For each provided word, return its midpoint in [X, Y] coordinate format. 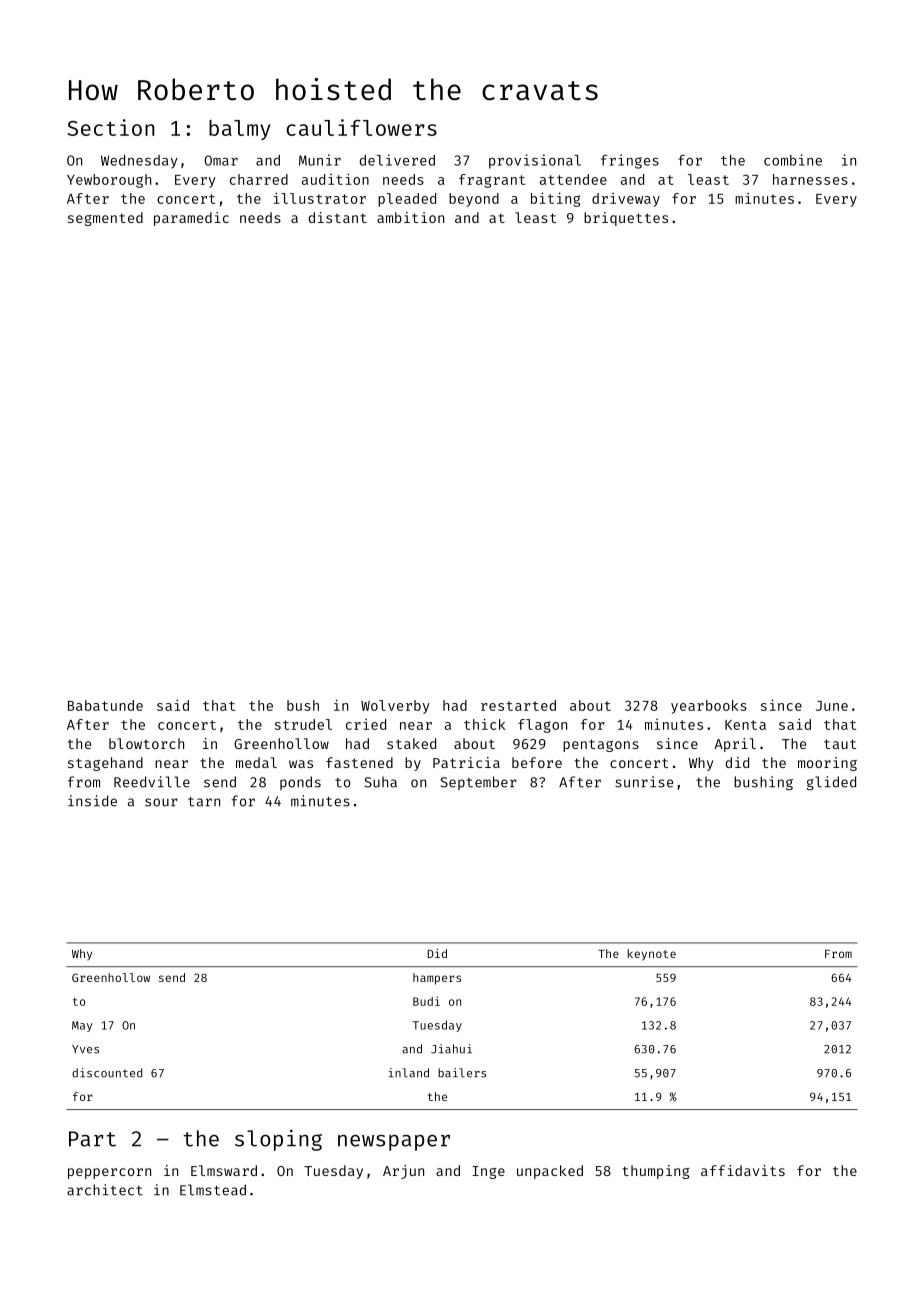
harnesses [810, 179]
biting [555, 199]
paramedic [191, 219]
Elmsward [224, 1170]
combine [793, 160]
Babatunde [105, 705]
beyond [474, 200]
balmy [239, 130]
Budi [426, 1001]
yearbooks [709, 707]
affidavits [743, 1170]
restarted [518, 705]
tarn [204, 802]
